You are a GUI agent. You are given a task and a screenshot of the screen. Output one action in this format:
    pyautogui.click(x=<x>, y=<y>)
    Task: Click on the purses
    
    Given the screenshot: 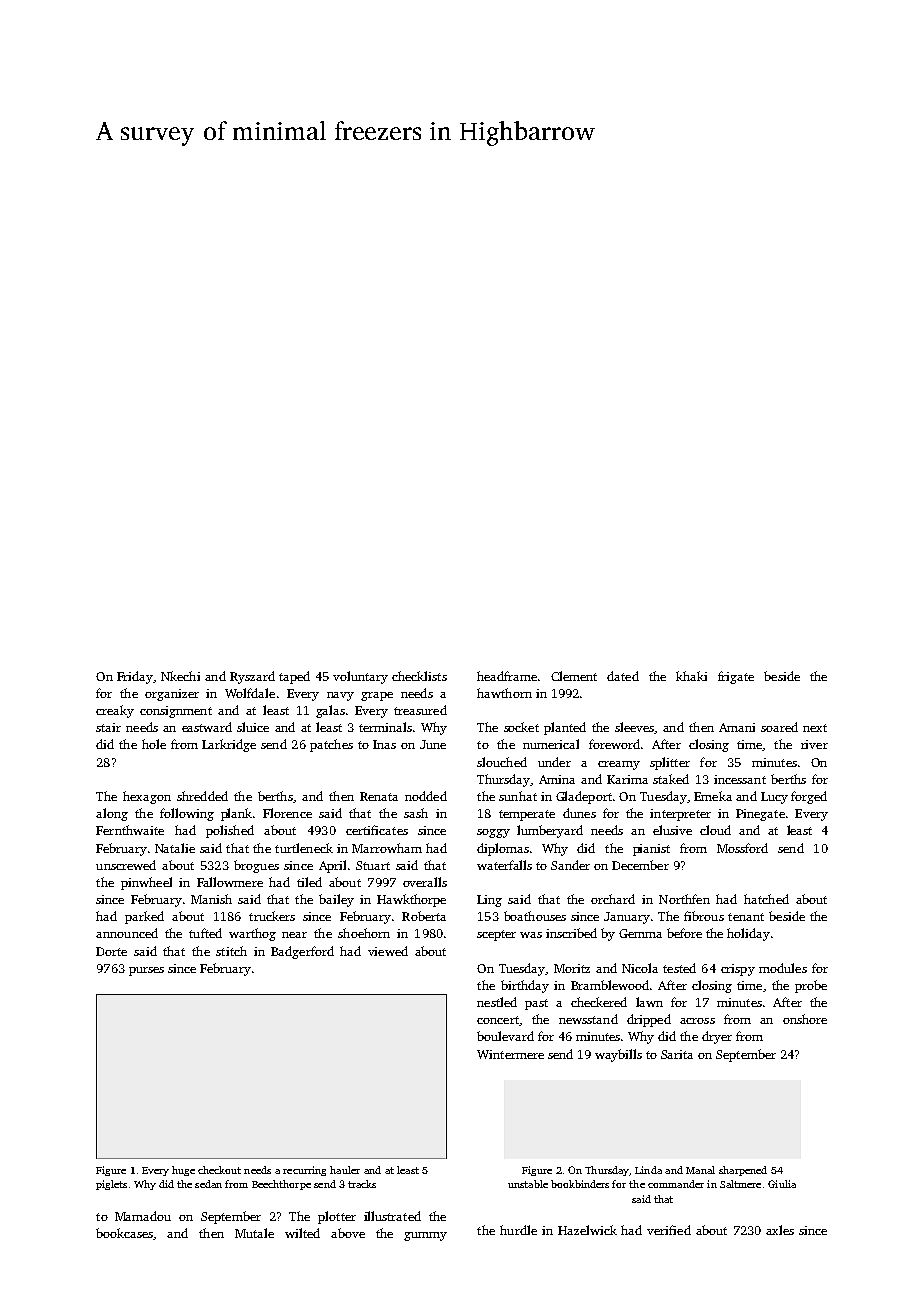 What is the action you would take?
    pyautogui.click(x=146, y=971)
